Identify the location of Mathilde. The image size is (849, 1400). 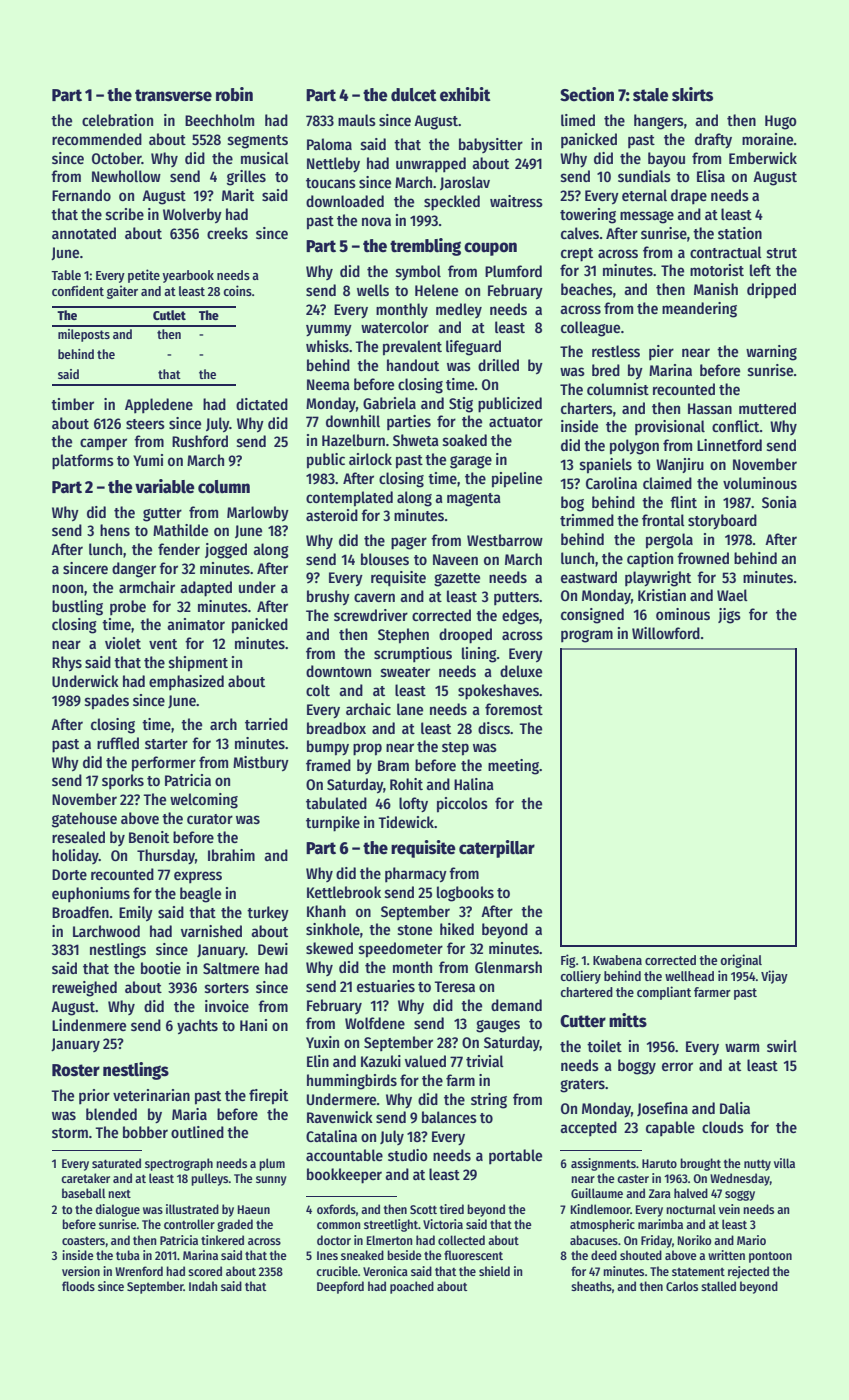
(180, 530).
